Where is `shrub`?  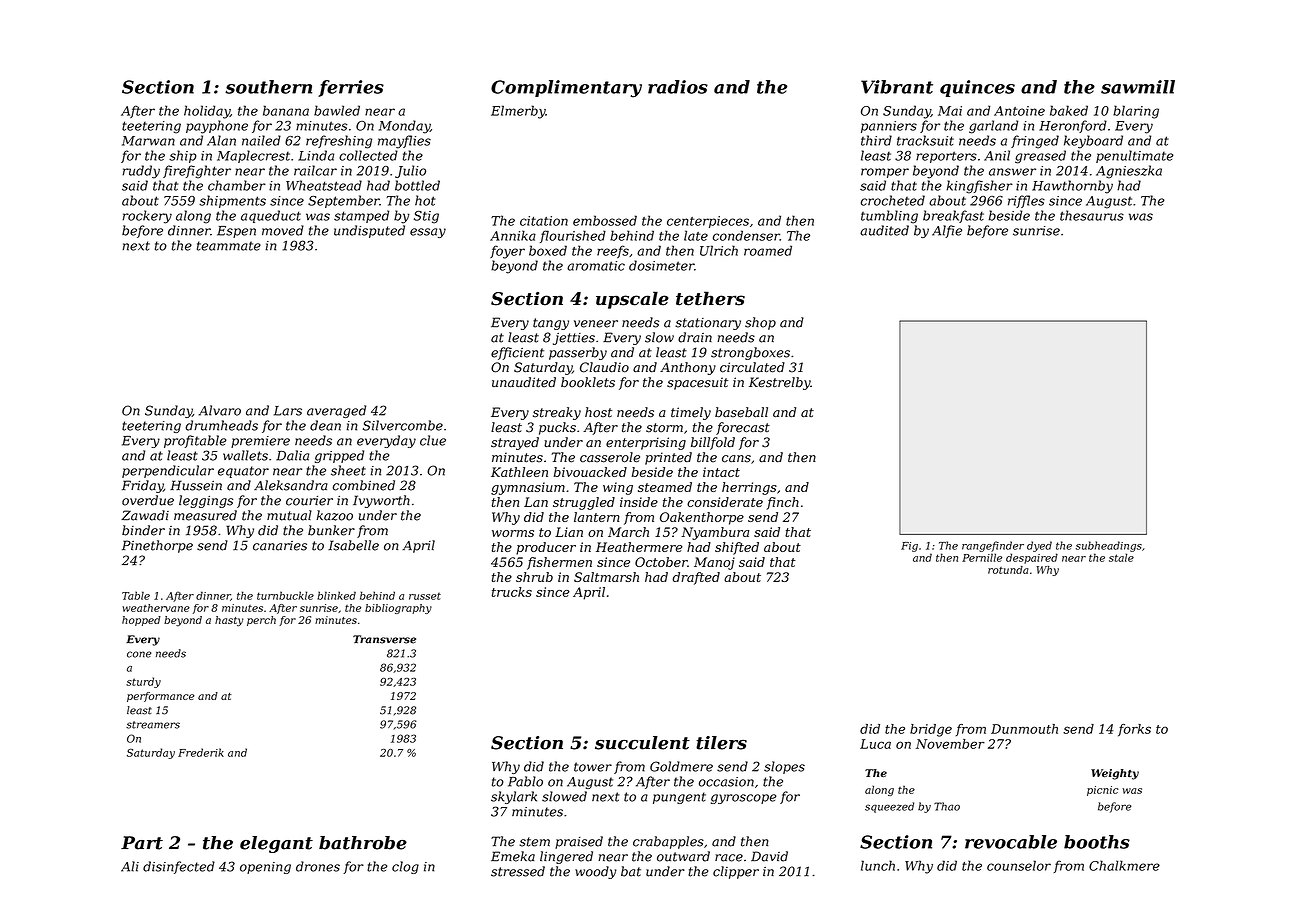 shrub is located at coordinates (534, 577).
